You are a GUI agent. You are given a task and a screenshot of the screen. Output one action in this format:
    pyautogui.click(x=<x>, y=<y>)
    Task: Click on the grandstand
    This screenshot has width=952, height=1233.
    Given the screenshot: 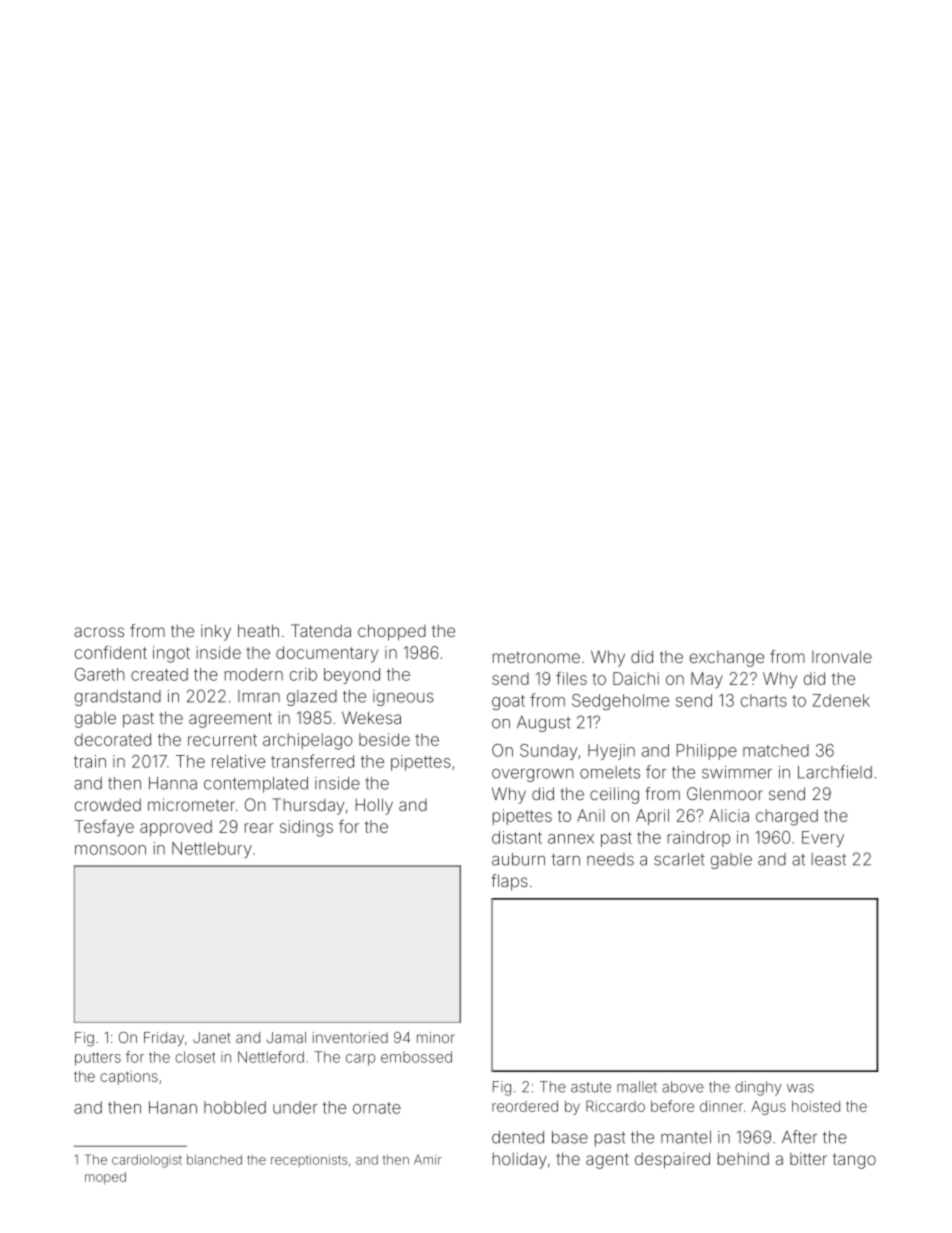 What is the action you would take?
    pyautogui.click(x=118, y=698)
